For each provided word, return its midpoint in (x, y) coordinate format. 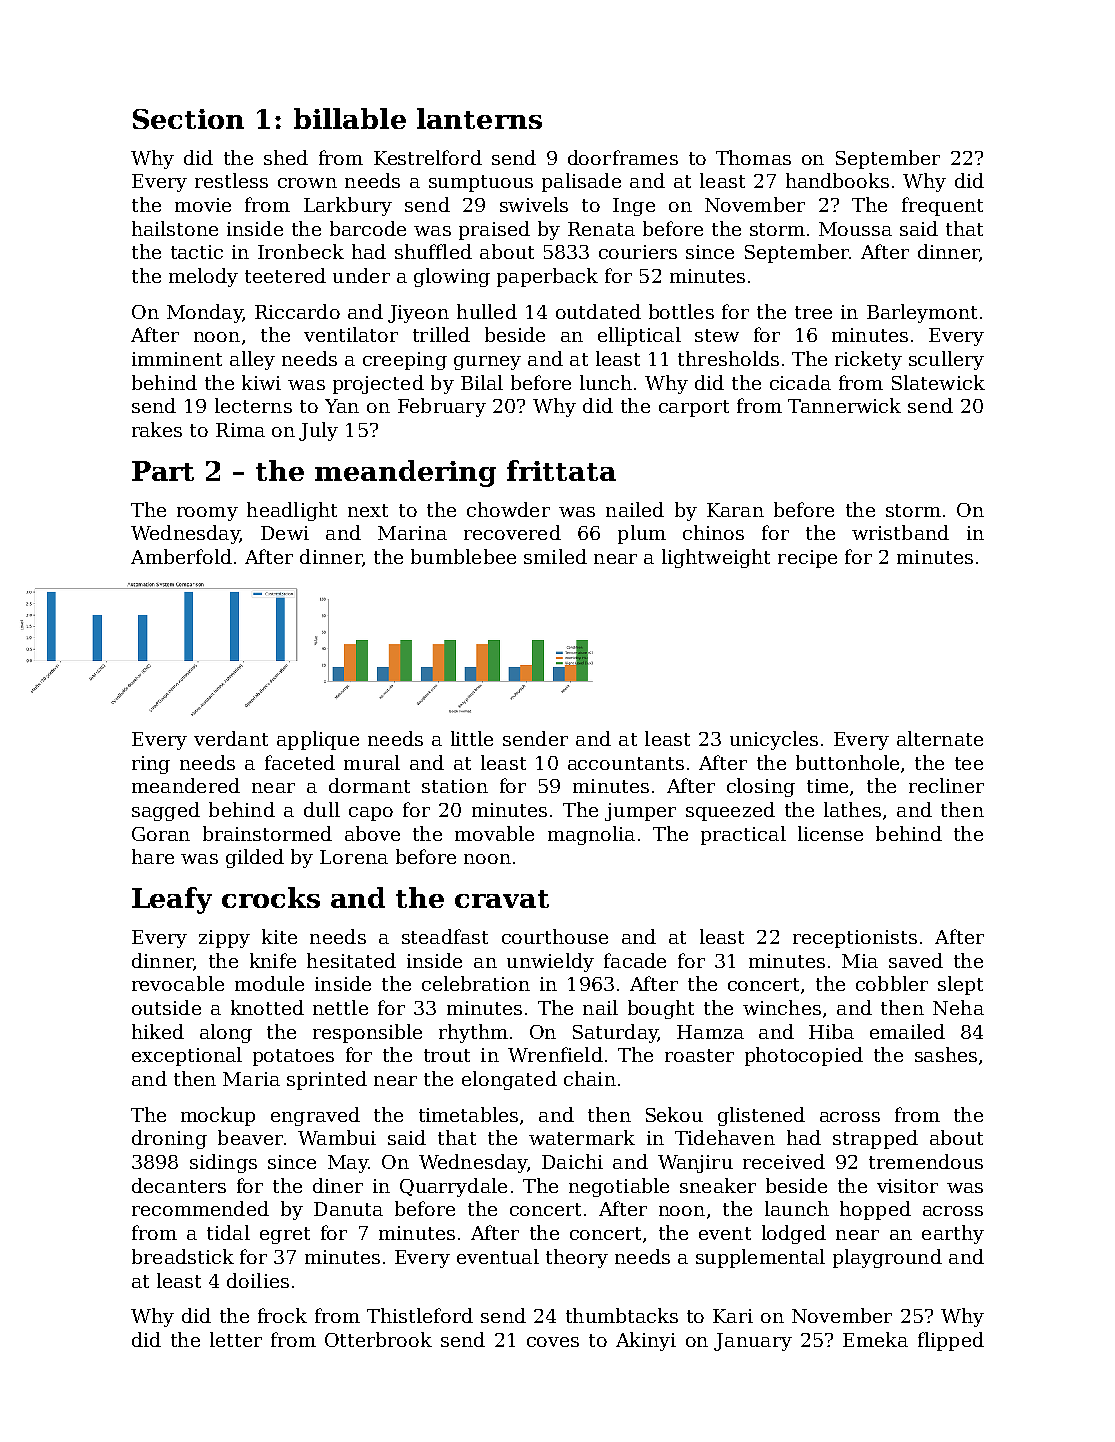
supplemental (760, 1258)
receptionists (855, 939)
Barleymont (922, 313)
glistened (761, 1116)
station (455, 786)
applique (318, 740)
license (830, 833)
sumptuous (481, 183)
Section (188, 119)
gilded (255, 858)
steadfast (445, 936)
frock (282, 1315)
